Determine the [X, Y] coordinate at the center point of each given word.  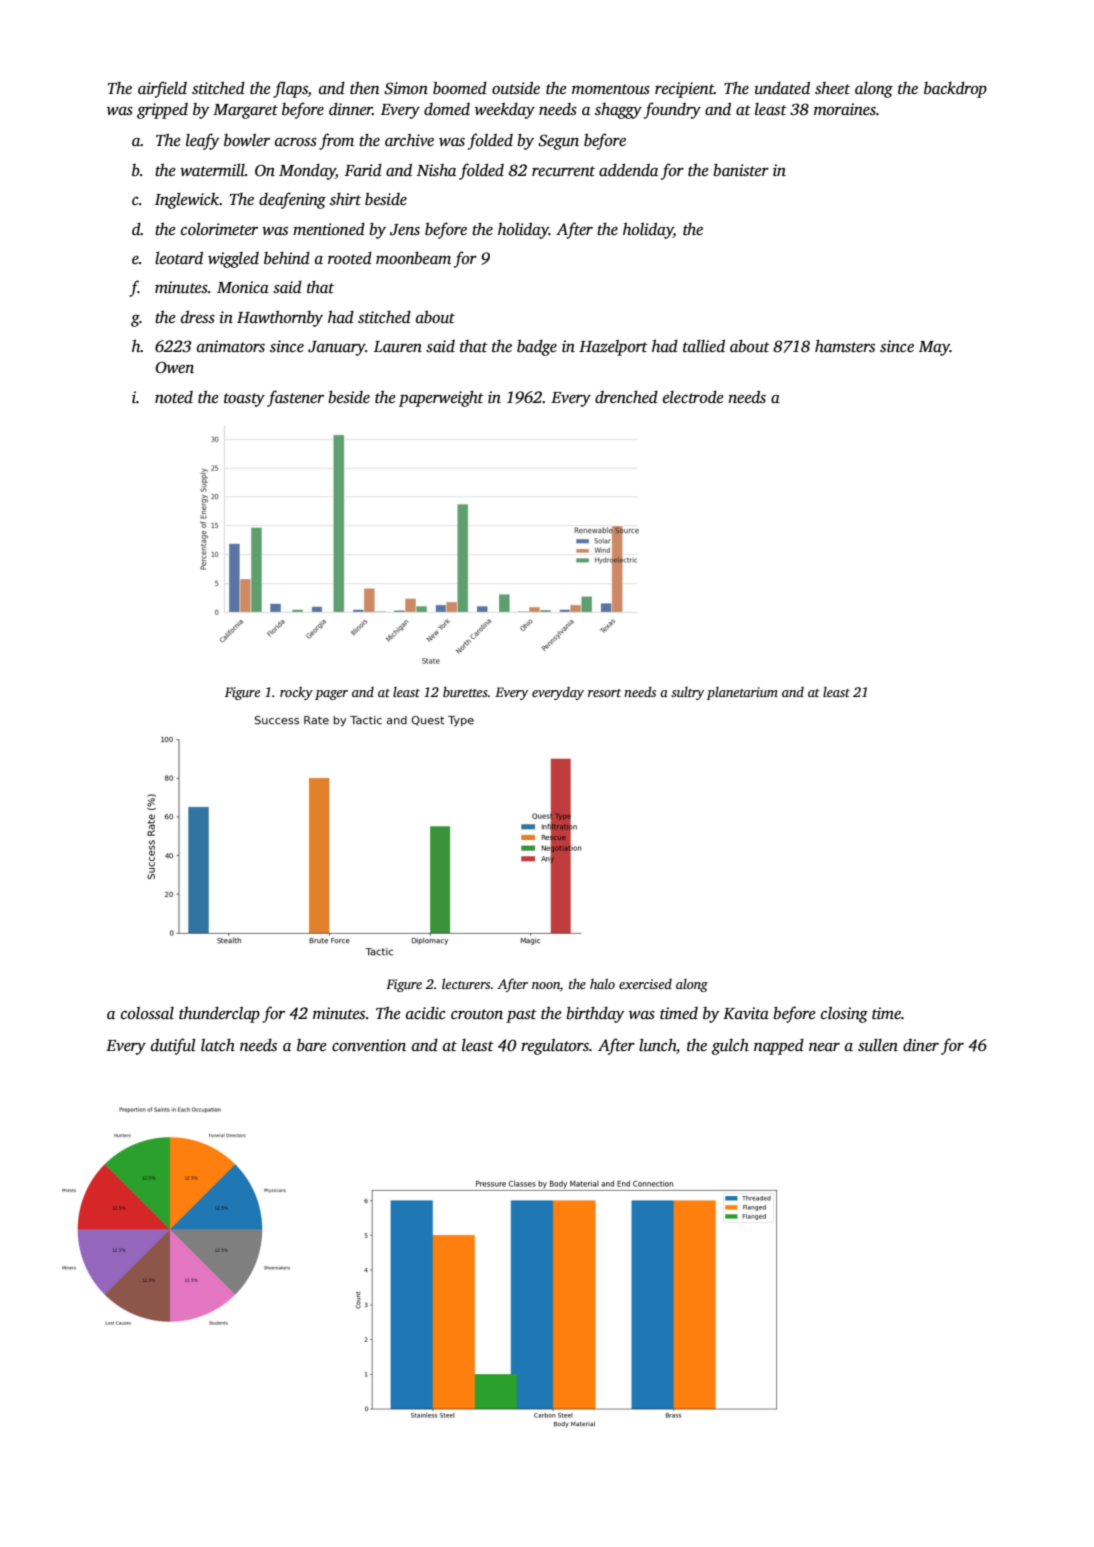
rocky [296, 693]
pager [331, 695]
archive [409, 140]
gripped [162, 111]
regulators [555, 1047]
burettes [465, 691]
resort [604, 693]
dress [198, 317]
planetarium [742, 693]
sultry [687, 693]
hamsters [845, 346]
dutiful [173, 1046]
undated [782, 88]
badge [537, 348]
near [824, 1047]
